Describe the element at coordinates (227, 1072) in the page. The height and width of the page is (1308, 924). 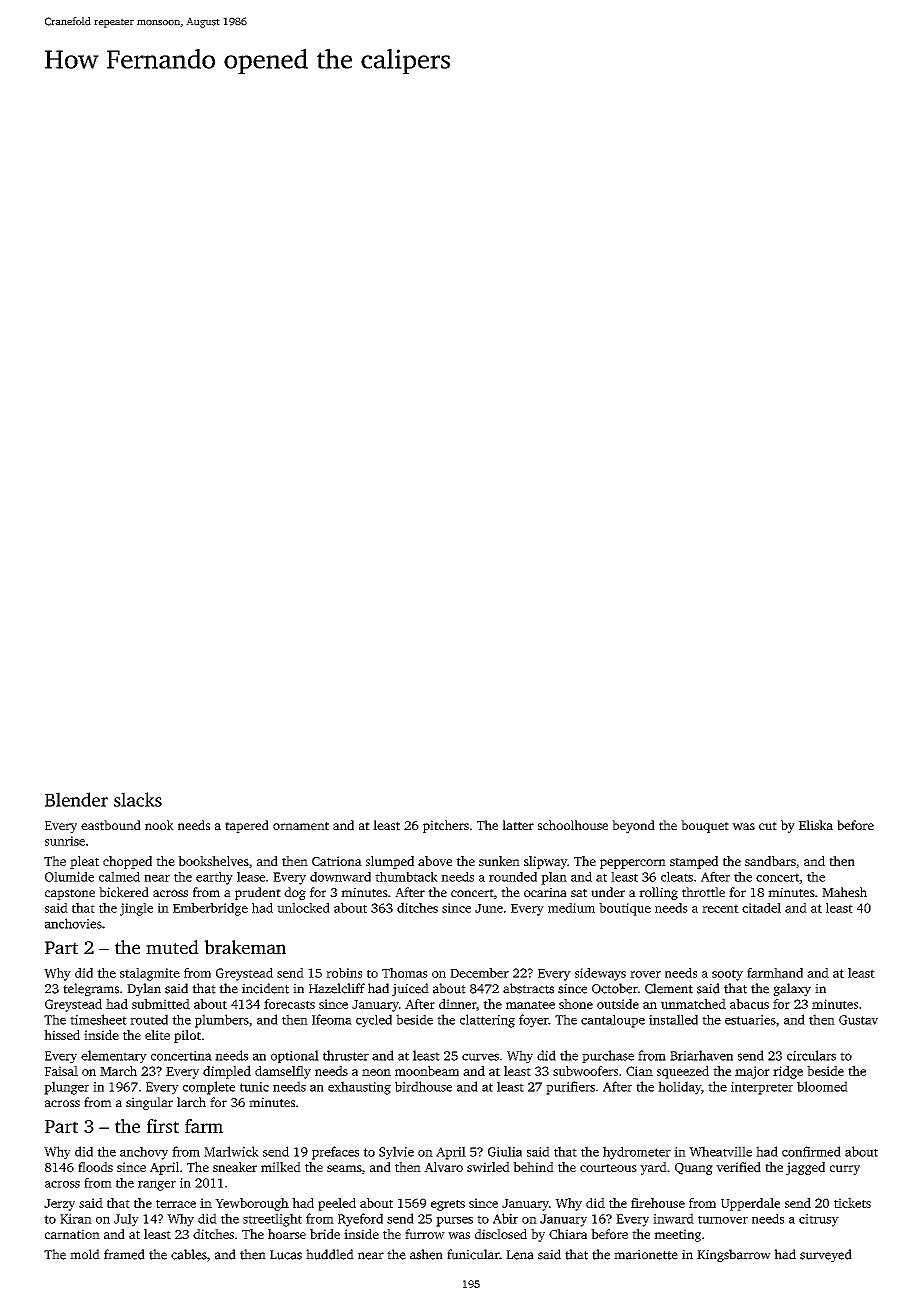
I see `dimpled` at that location.
